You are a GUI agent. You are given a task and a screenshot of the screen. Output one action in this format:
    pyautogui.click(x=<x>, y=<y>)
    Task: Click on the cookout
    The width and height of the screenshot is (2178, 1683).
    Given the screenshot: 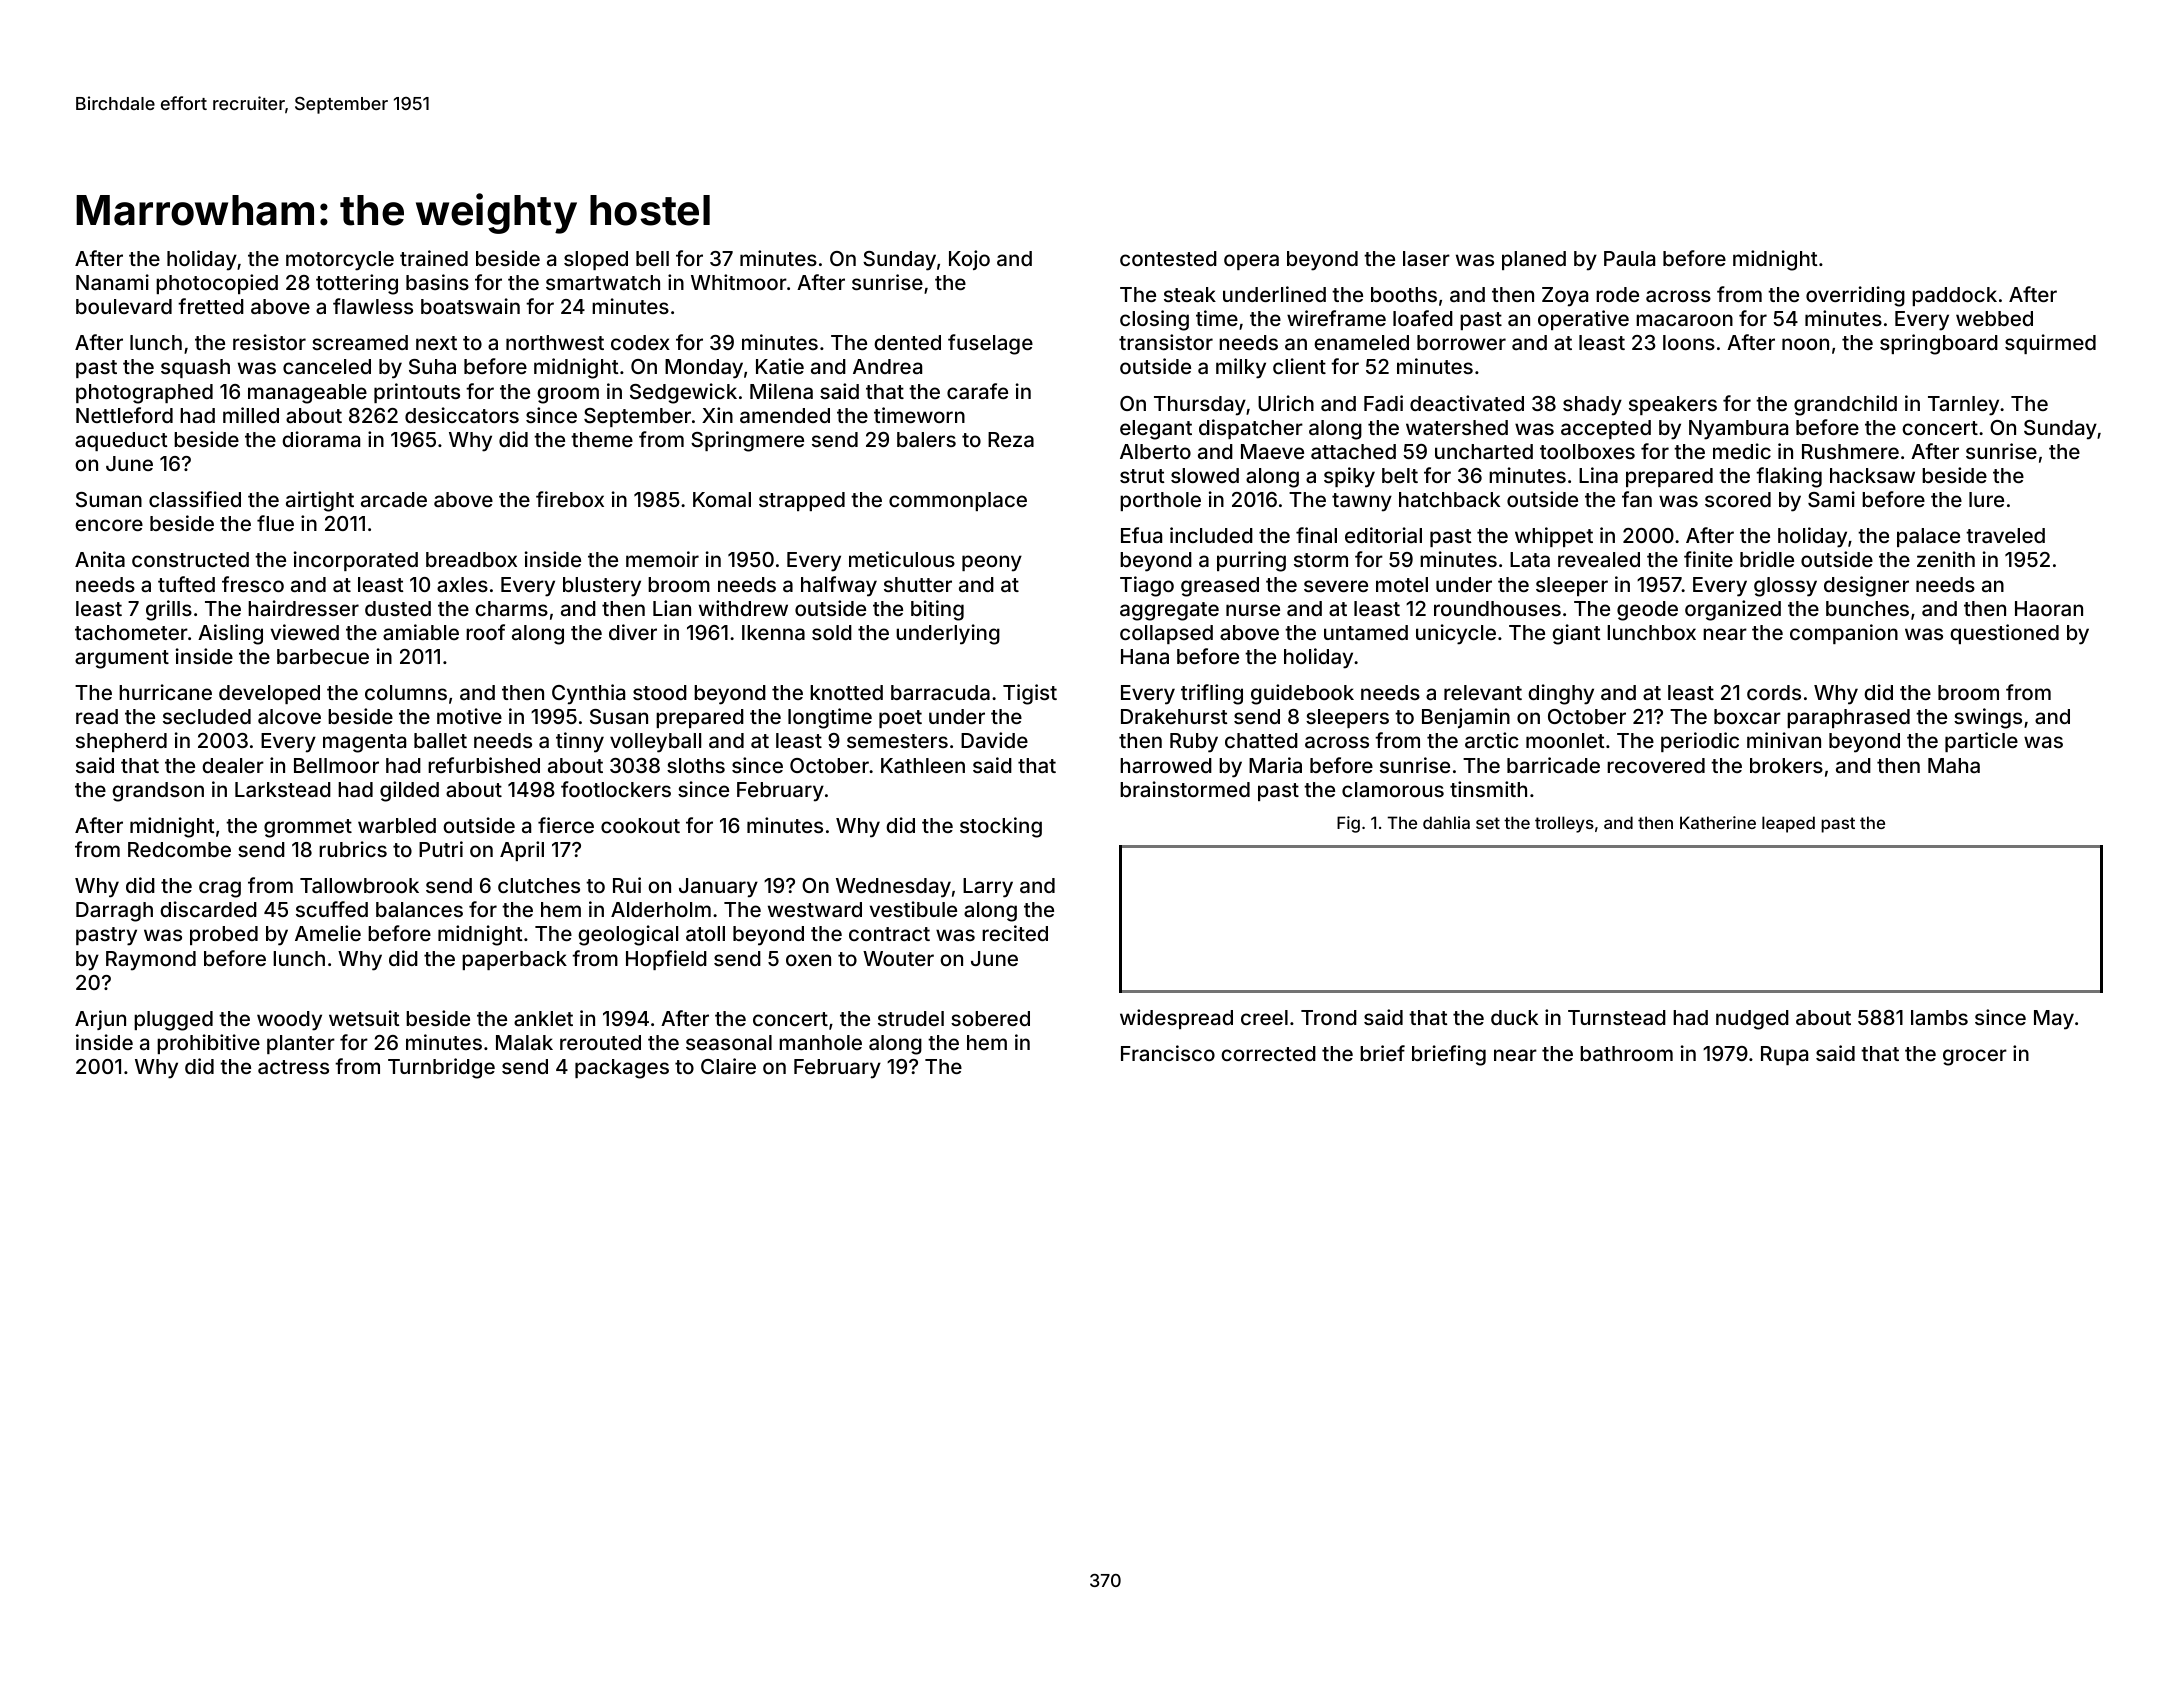 What is the action you would take?
    pyautogui.click(x=640, y=825)
